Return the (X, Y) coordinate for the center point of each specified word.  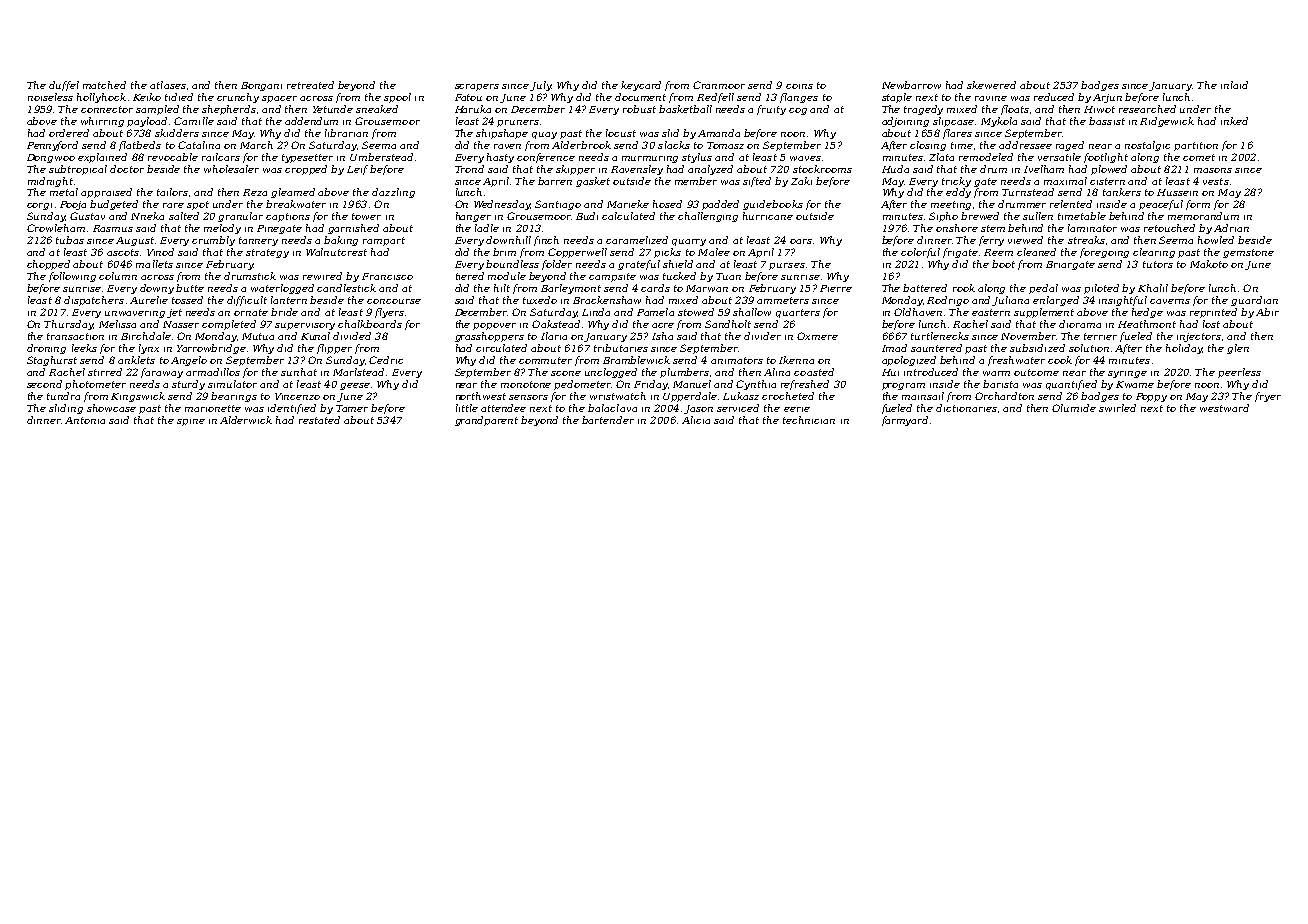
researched (1147, 109)
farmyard (905, 421)
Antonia (85, 420)
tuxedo (540, 300)
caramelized (637, 240)
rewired (322, 276)
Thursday (68, 325)
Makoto (1209, 264)
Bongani (261, 86)
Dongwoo (51, 158)
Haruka (473, 109)
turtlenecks (940, 336)
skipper (575, 170)
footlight (1106, 158)
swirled (1117, 408)
